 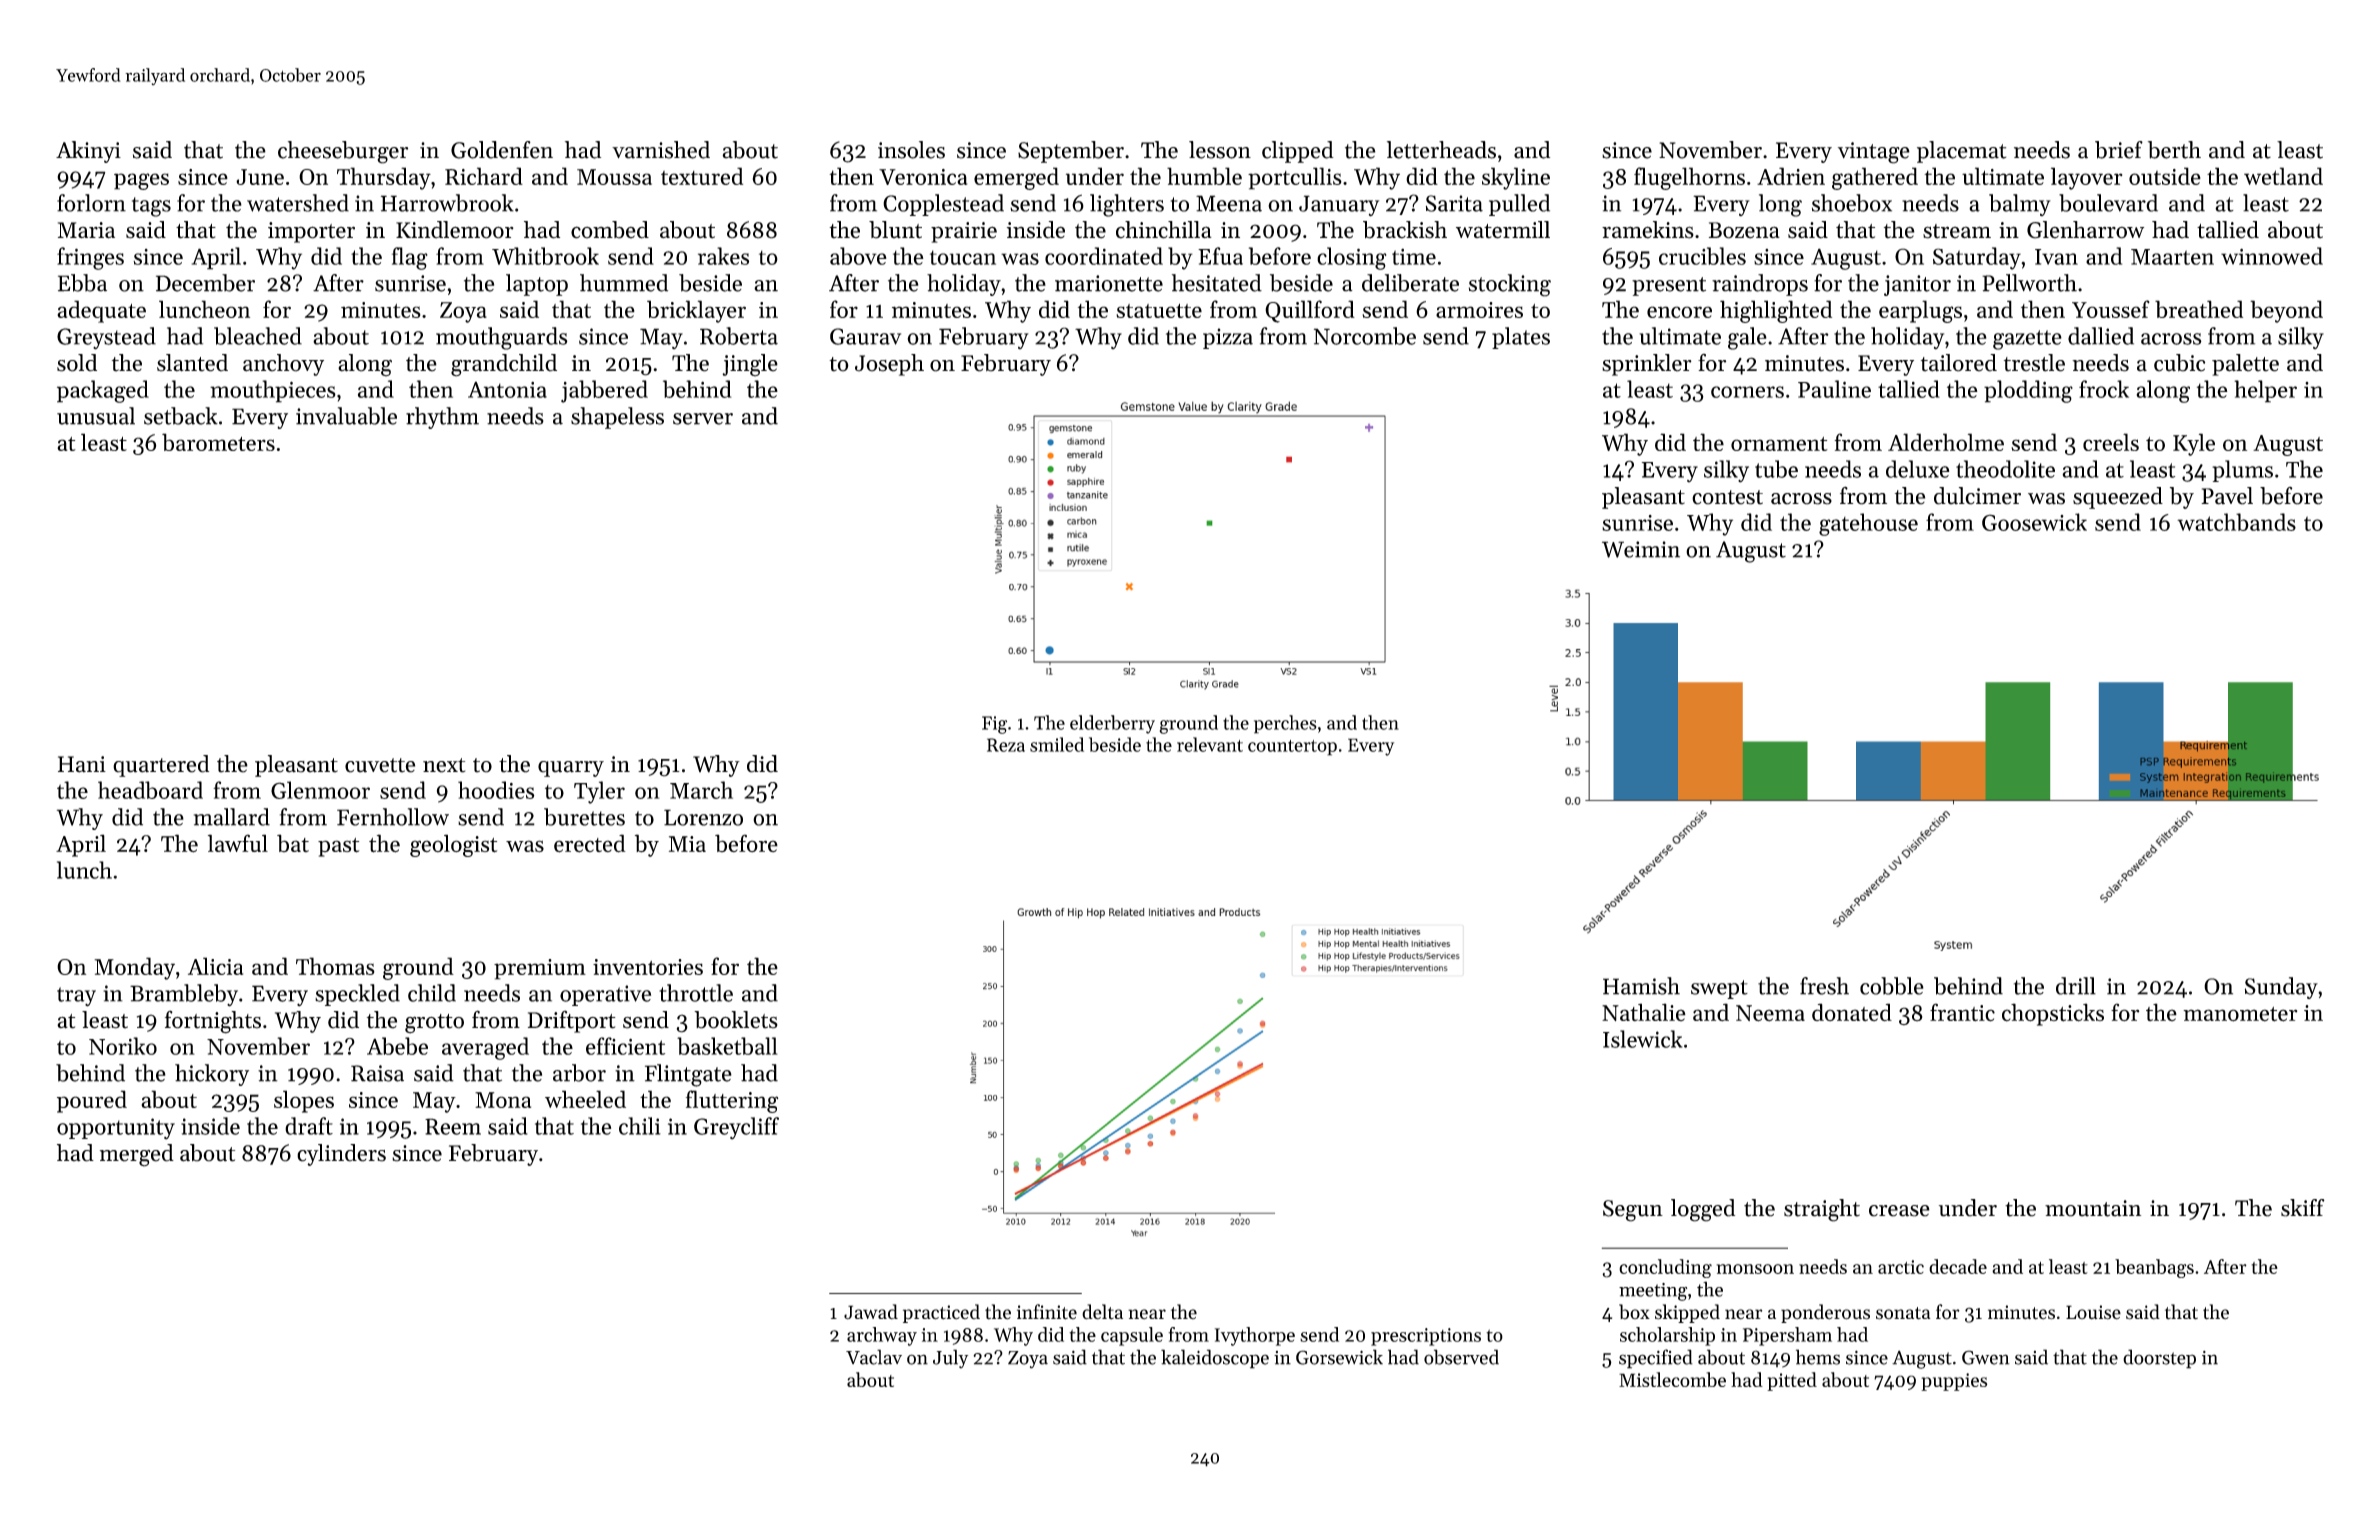 I want to click on erected, so click(x=590, y=843).
